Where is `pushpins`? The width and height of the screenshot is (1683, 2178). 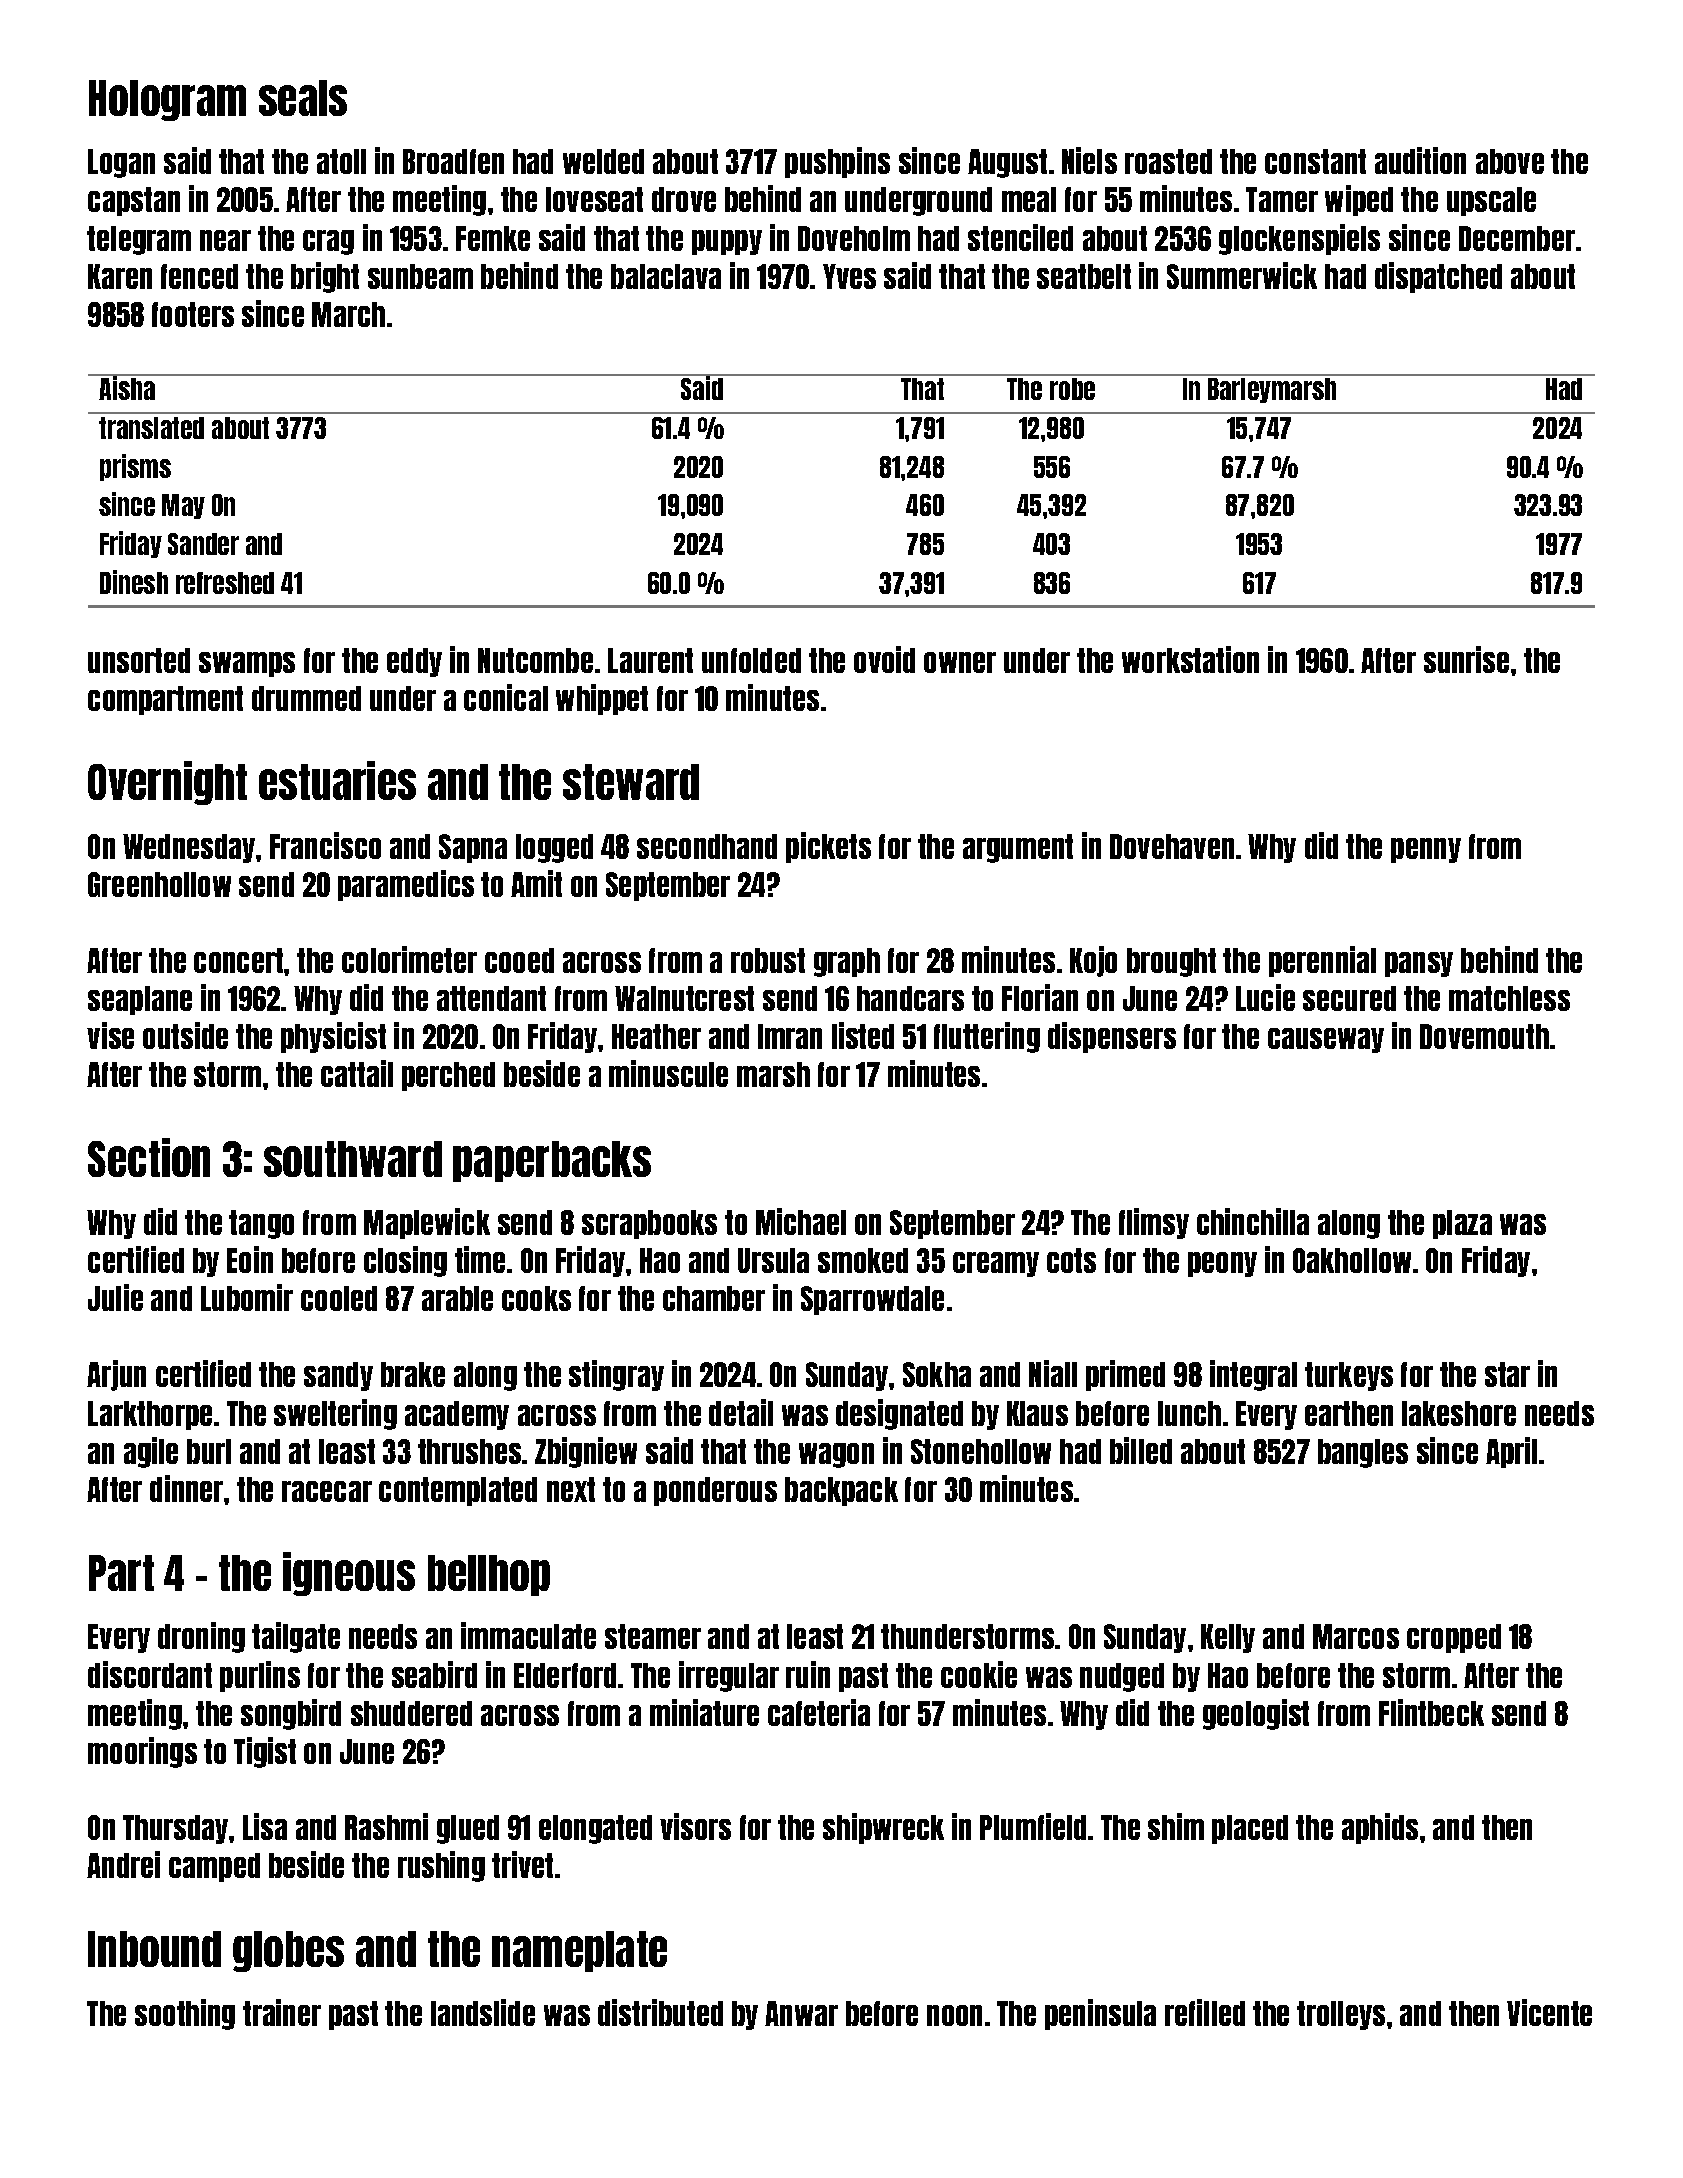
pushpins is located at coordinates (837, 162).
